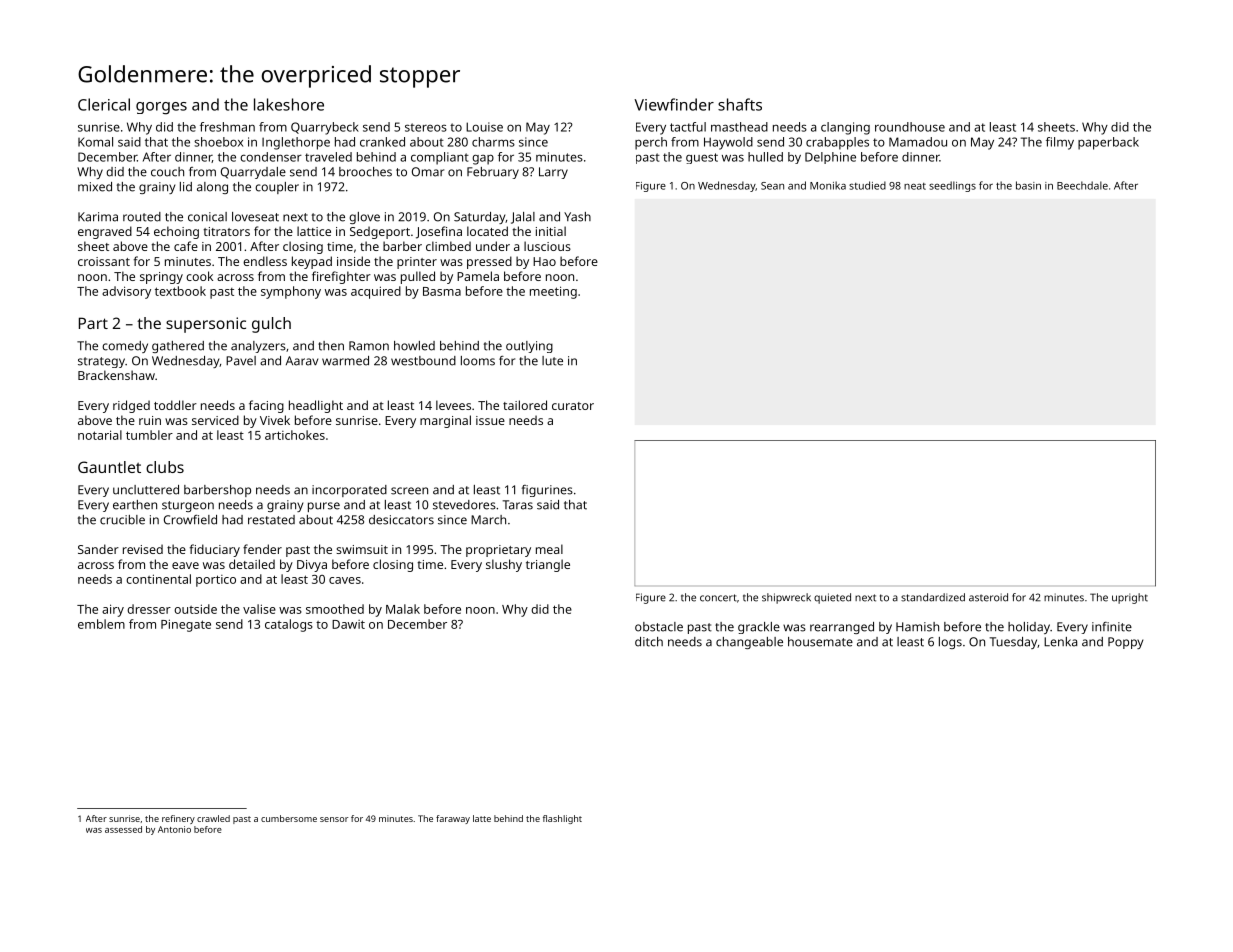 This screenshot has height=952, width=1233. I want to click on emblem, so click(101, 624).
